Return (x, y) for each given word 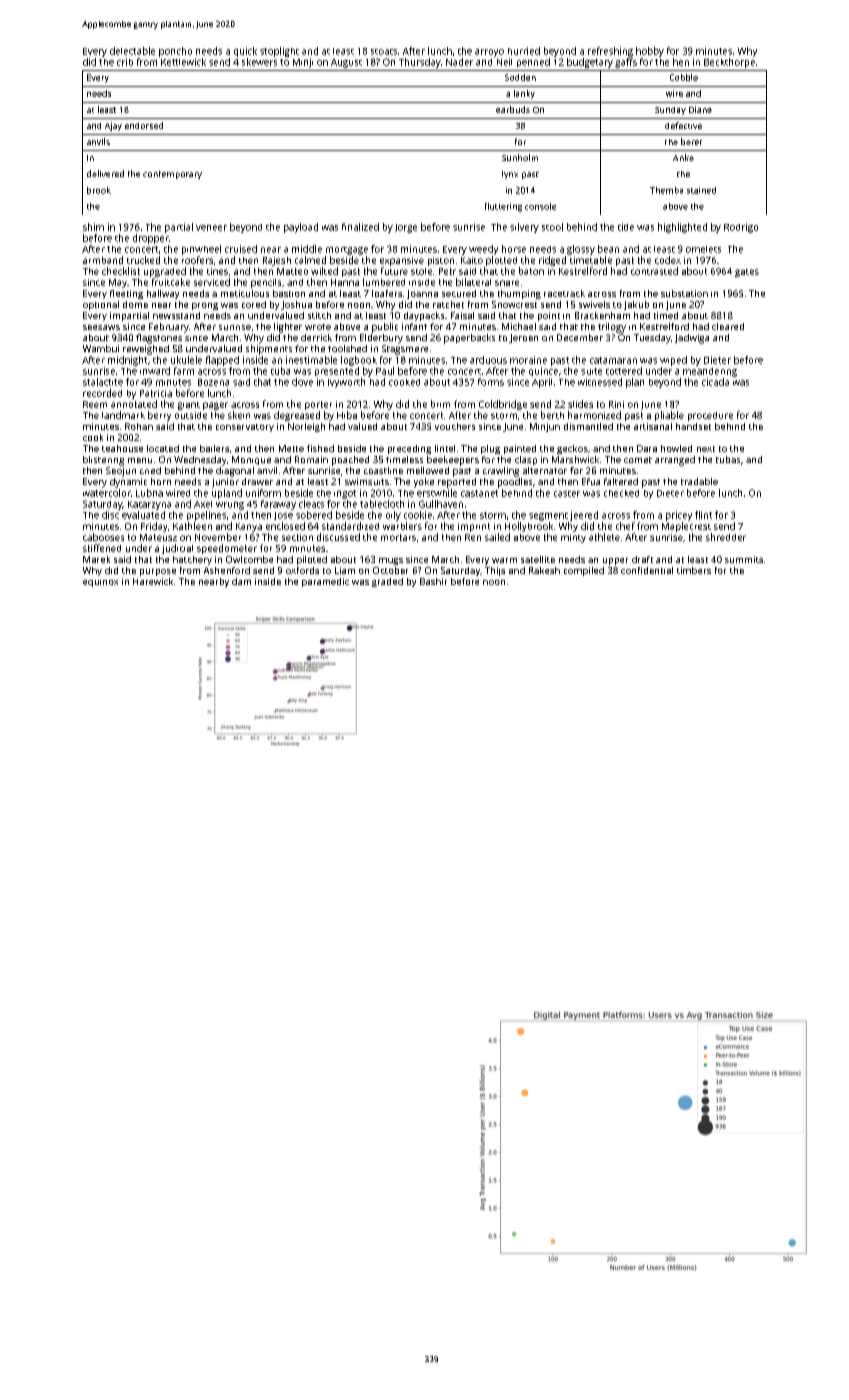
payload (301, 228)
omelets (703, 249)
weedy (483, 250)
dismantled (588, 426)
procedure (710, 416)
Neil (504, 62)
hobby (650, 52)
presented (337, 371)
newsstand (176, 315)
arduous (488, 360)
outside (191, 415)
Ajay (113, 126)
